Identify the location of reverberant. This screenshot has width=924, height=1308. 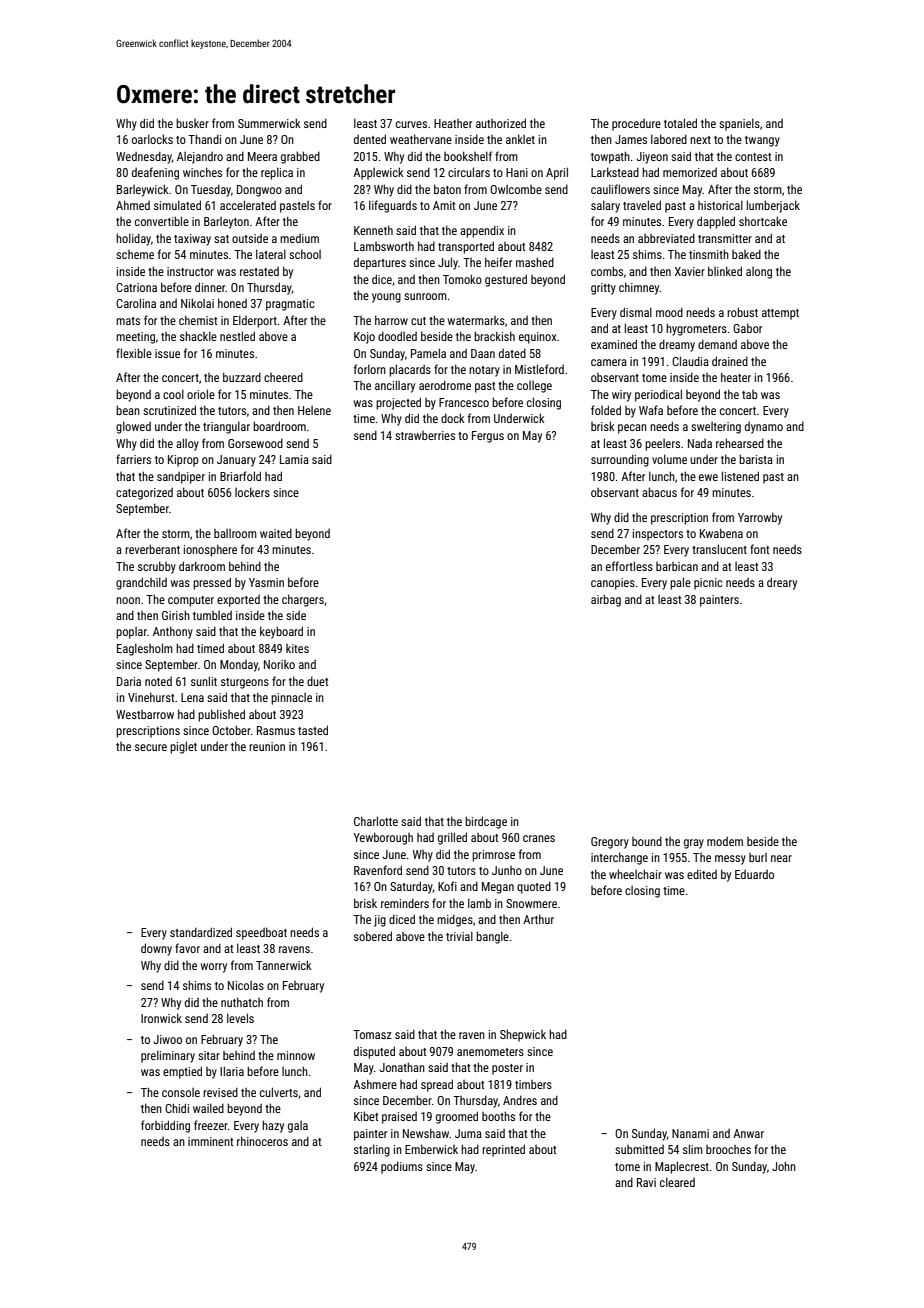
(152, 549).
